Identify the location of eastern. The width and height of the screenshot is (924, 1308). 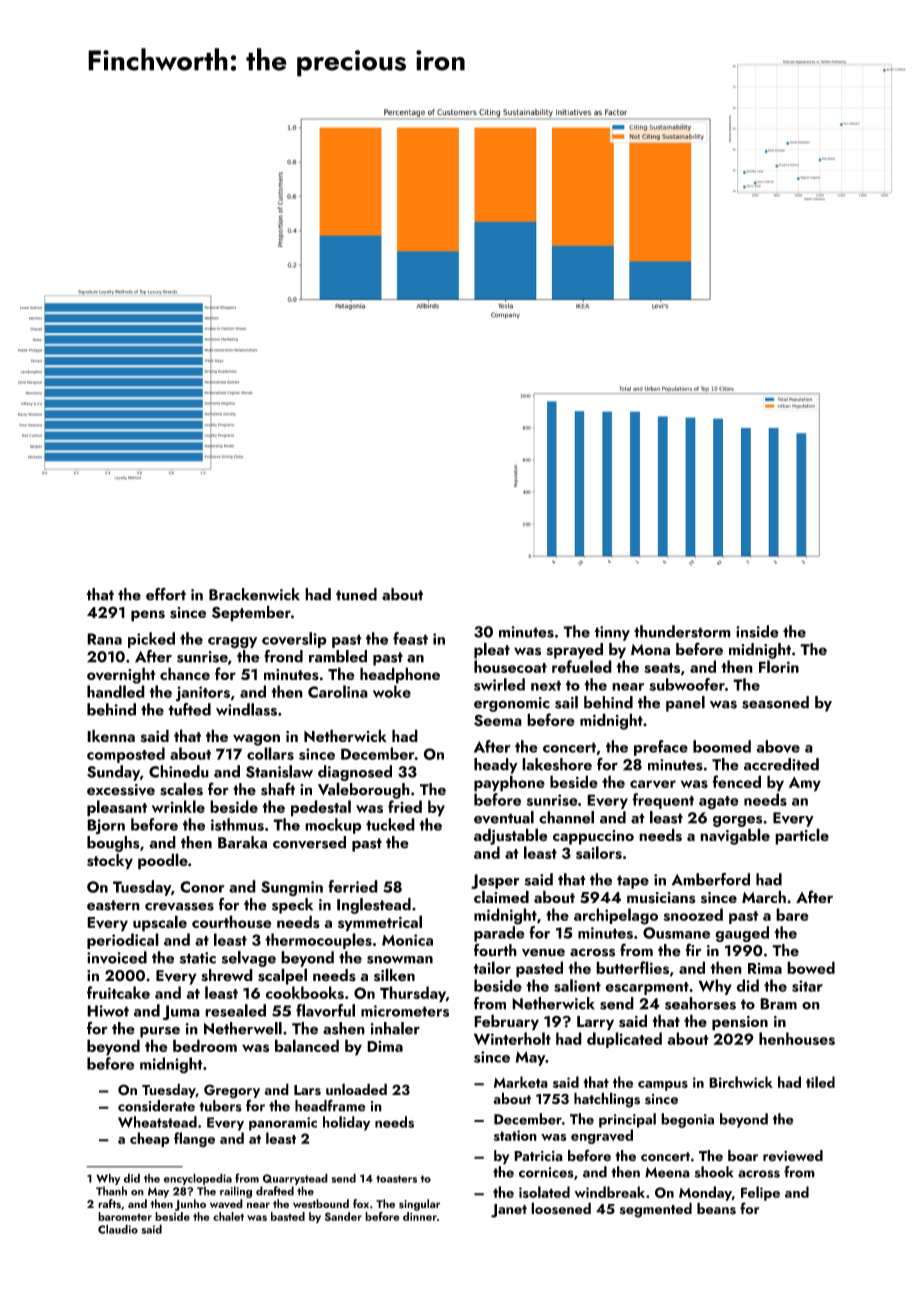
(113, 905).
